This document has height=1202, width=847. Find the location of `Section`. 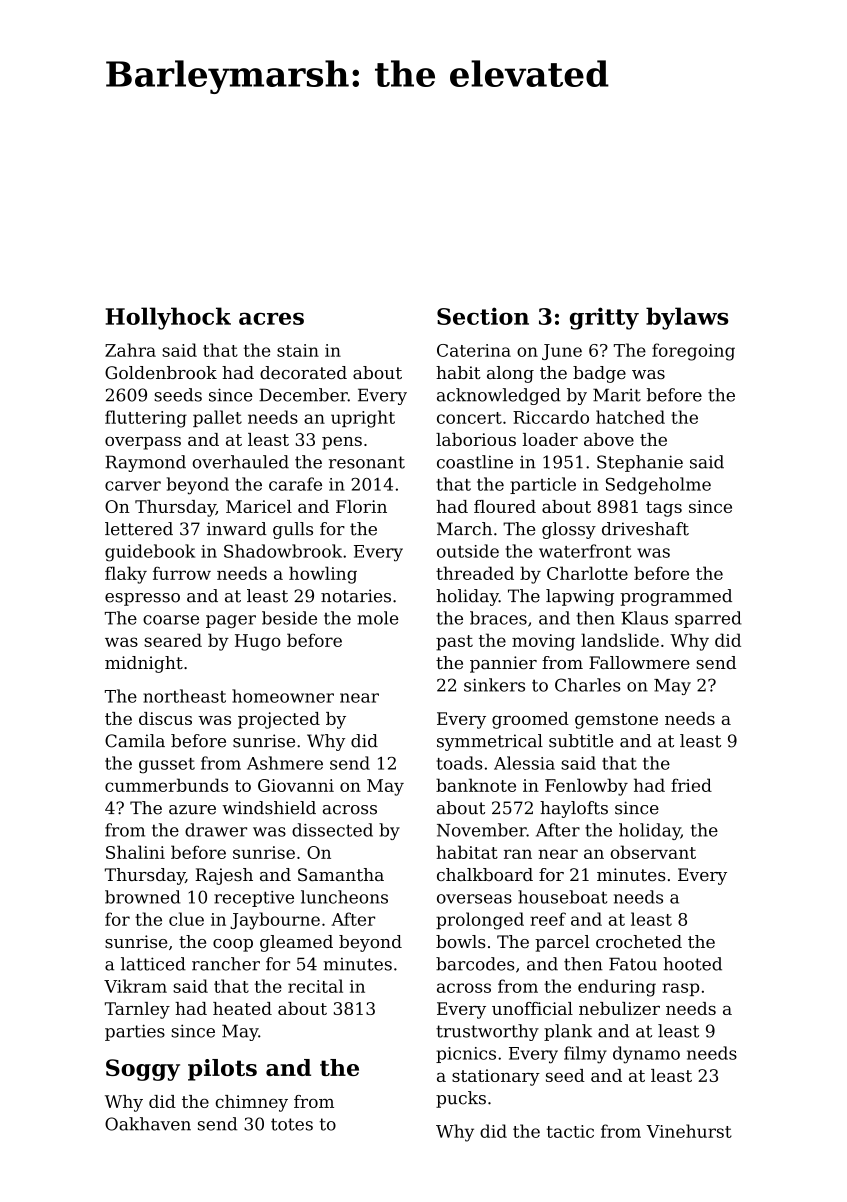

Section is located at coordinates (483, 316).
